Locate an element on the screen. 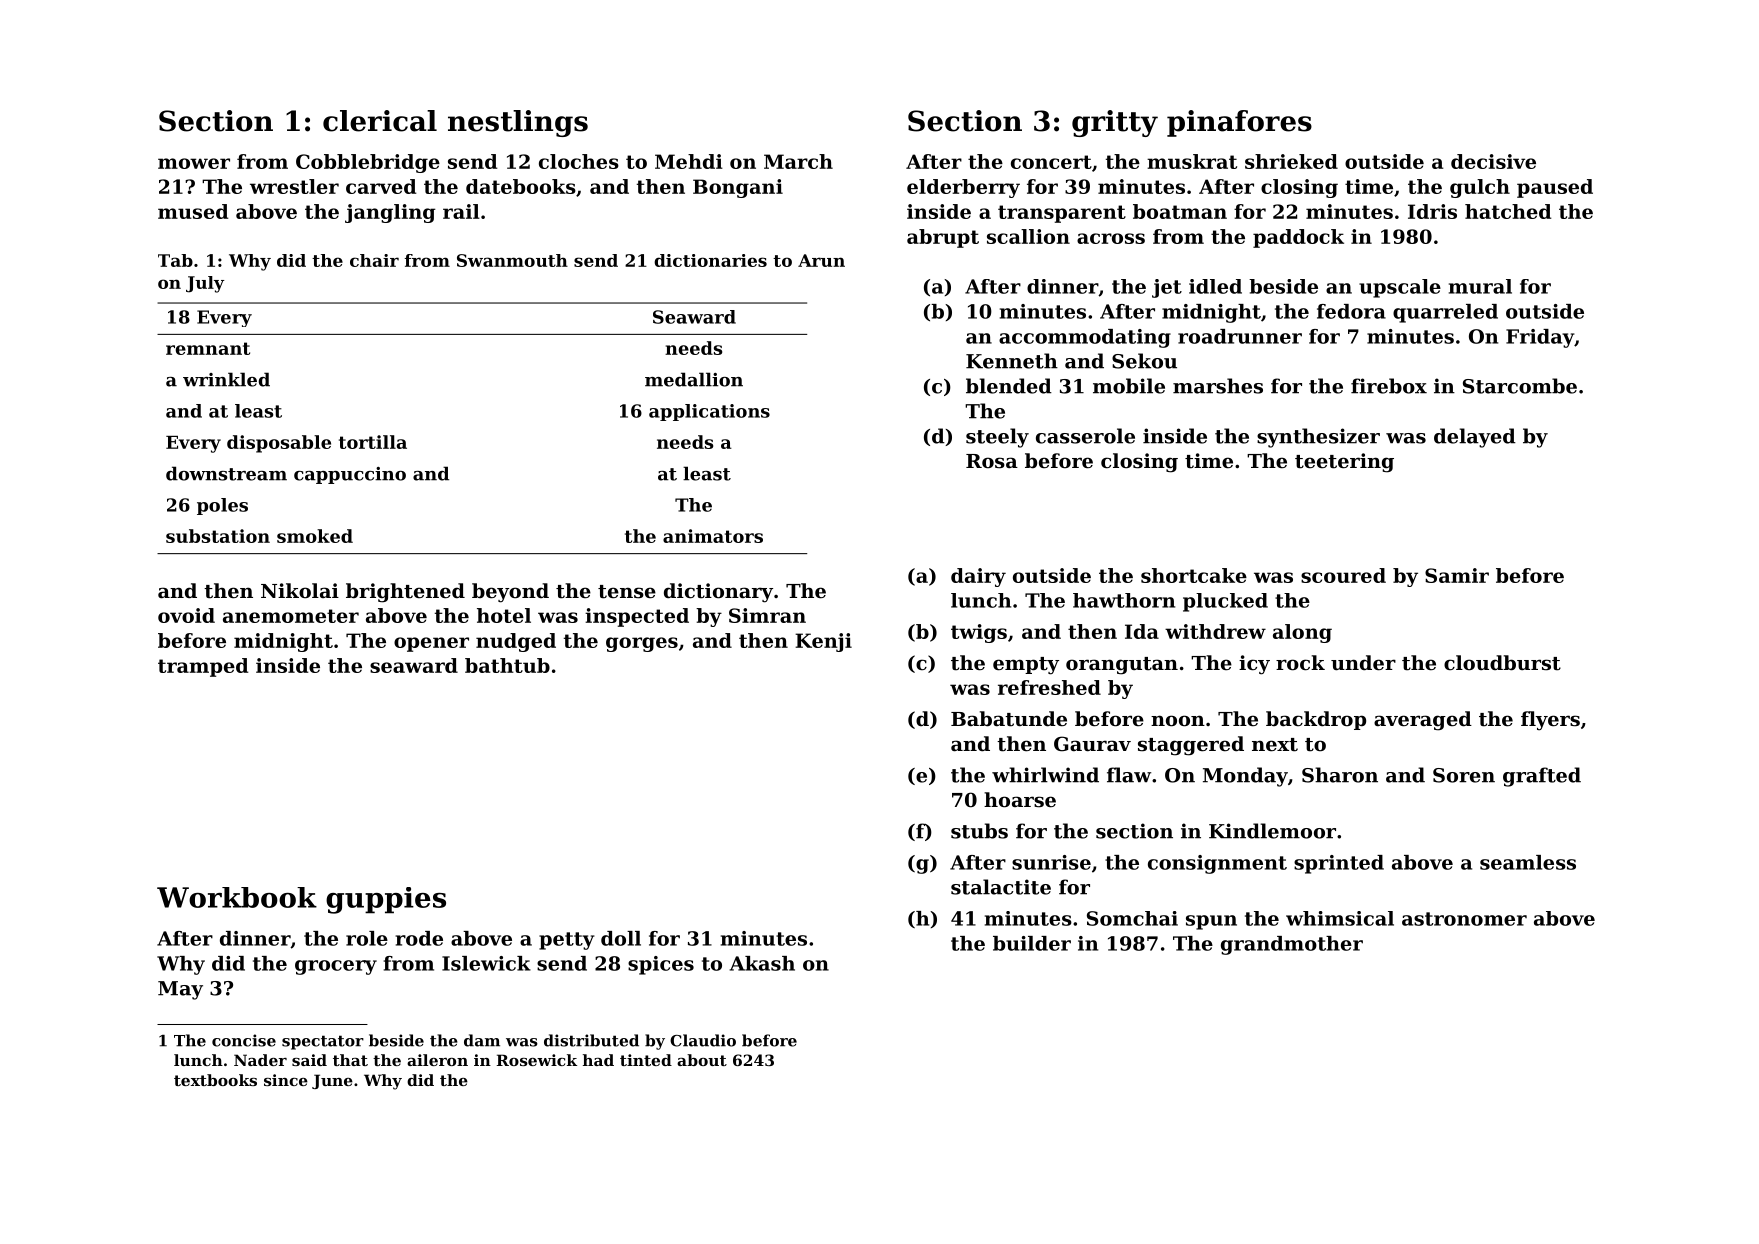  clerical is located at coordinates (380, 121).
